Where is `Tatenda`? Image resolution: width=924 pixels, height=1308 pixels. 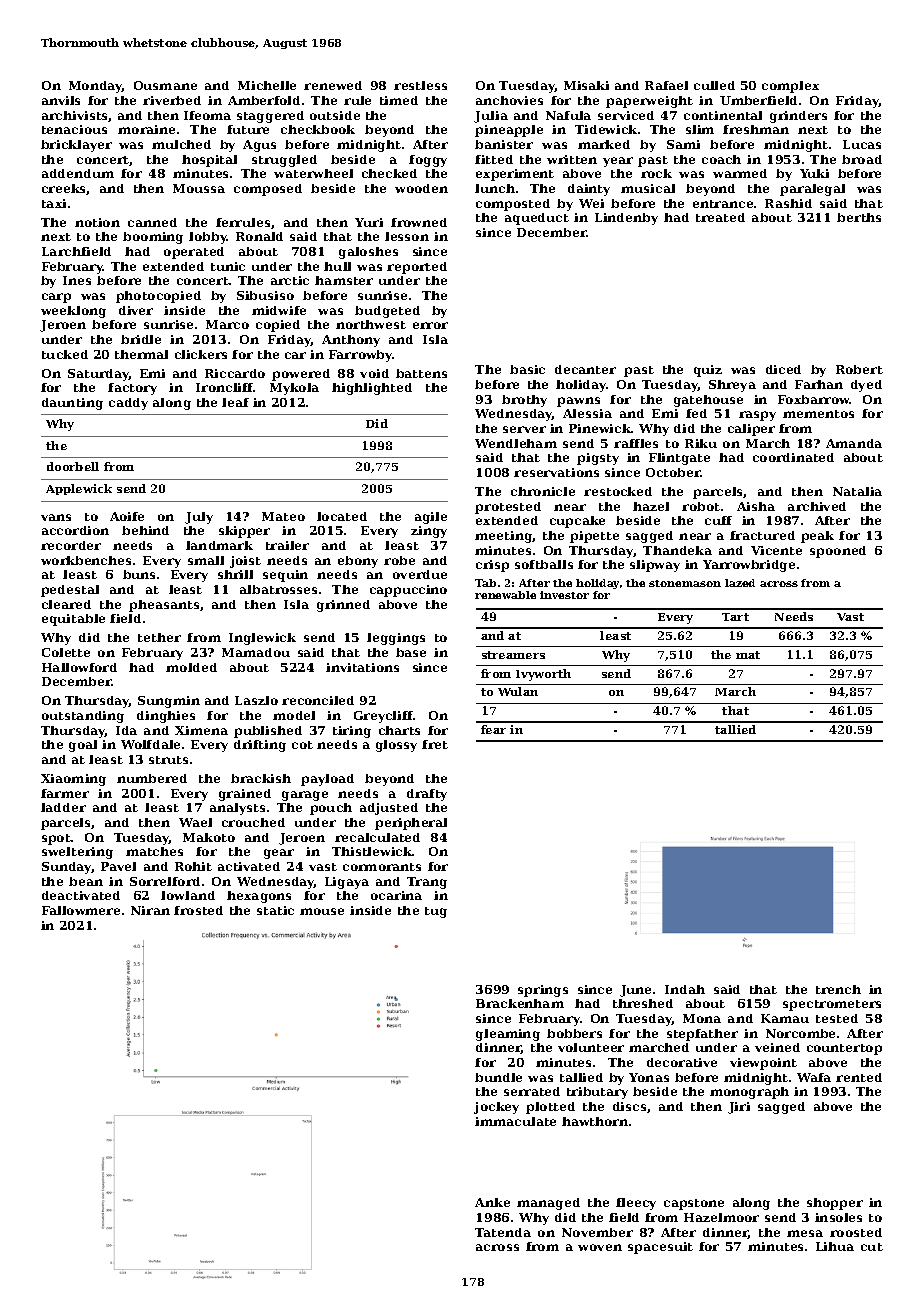 Tatenda is located at coordinates (503, 1232).
